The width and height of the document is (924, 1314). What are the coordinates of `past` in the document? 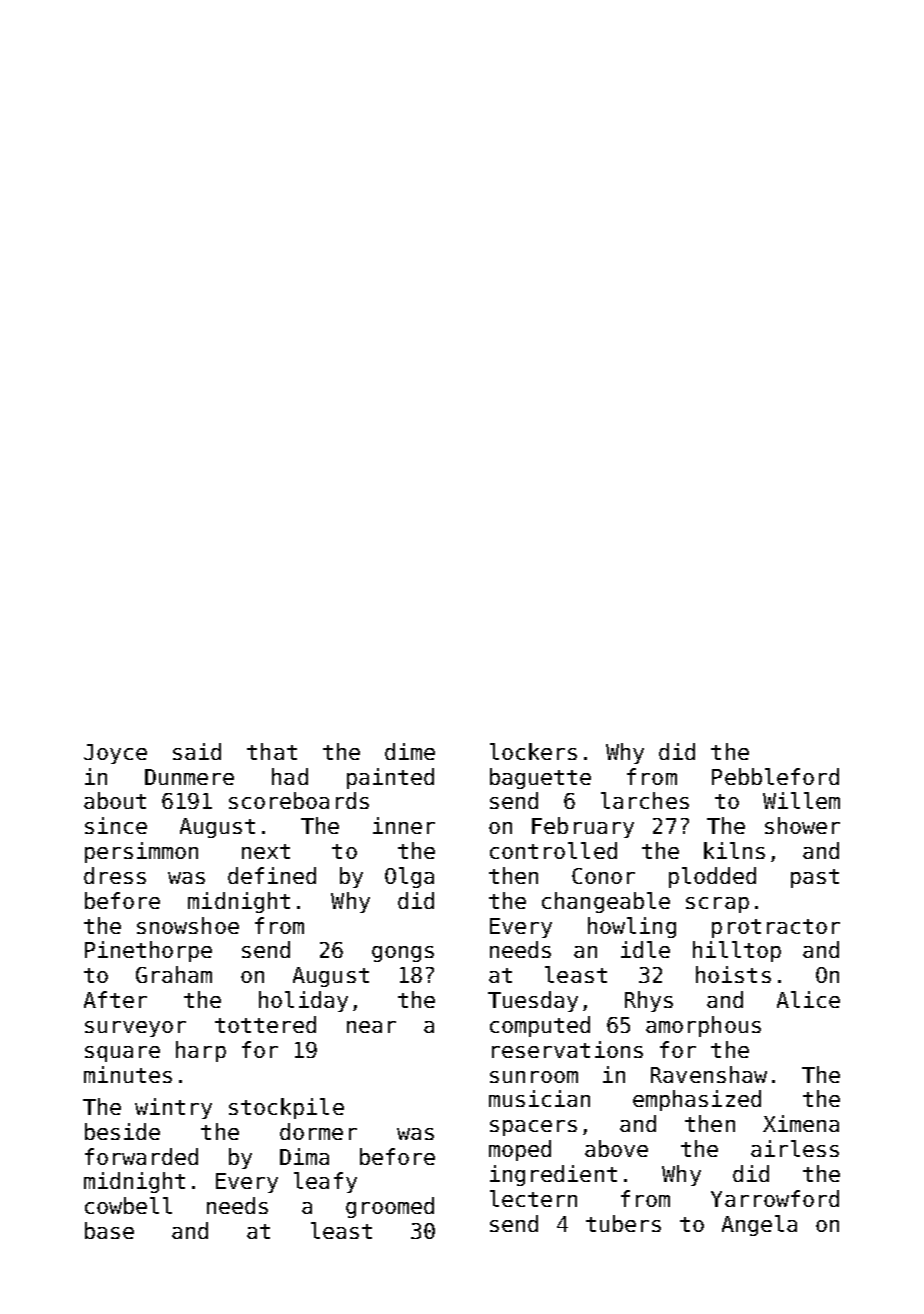 It's located at (815, 878).
